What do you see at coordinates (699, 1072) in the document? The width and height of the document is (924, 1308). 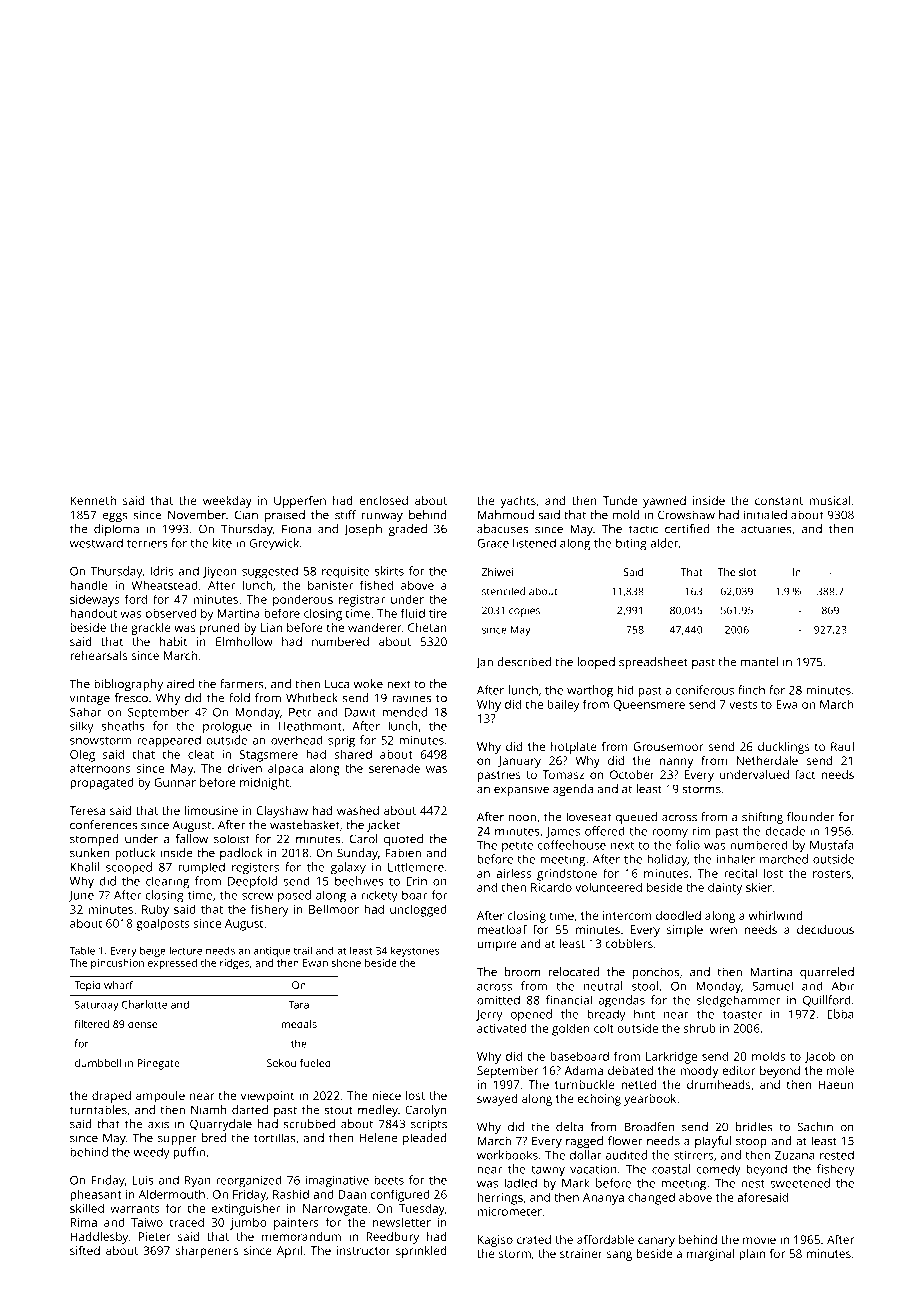 I see `moody` at bounding box center [699, 1072].
